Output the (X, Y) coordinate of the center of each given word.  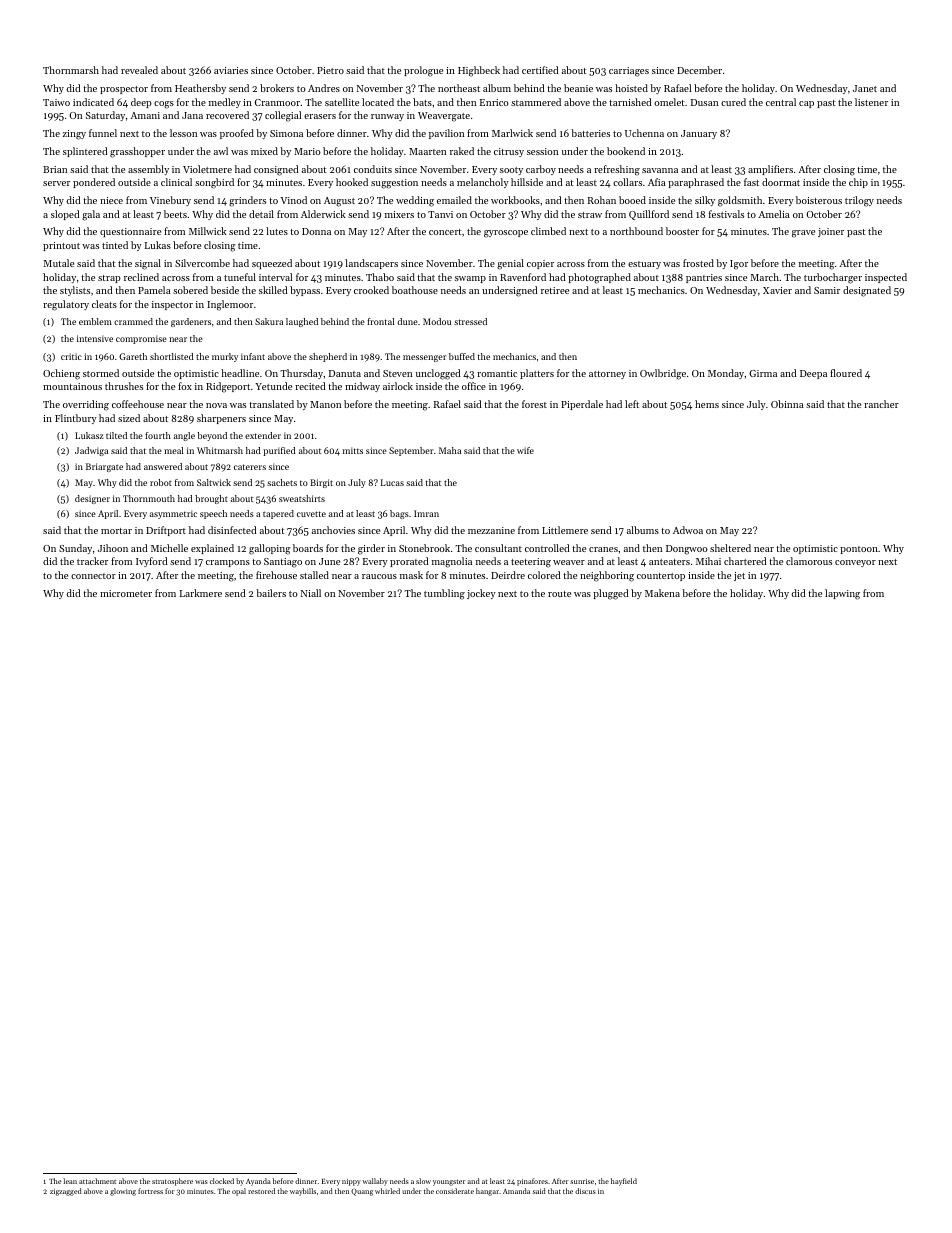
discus (585, 1191)
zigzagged (66, 1192)
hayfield (624, 1182)
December (699, 70)
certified (540, 70)
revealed (139, 70)
